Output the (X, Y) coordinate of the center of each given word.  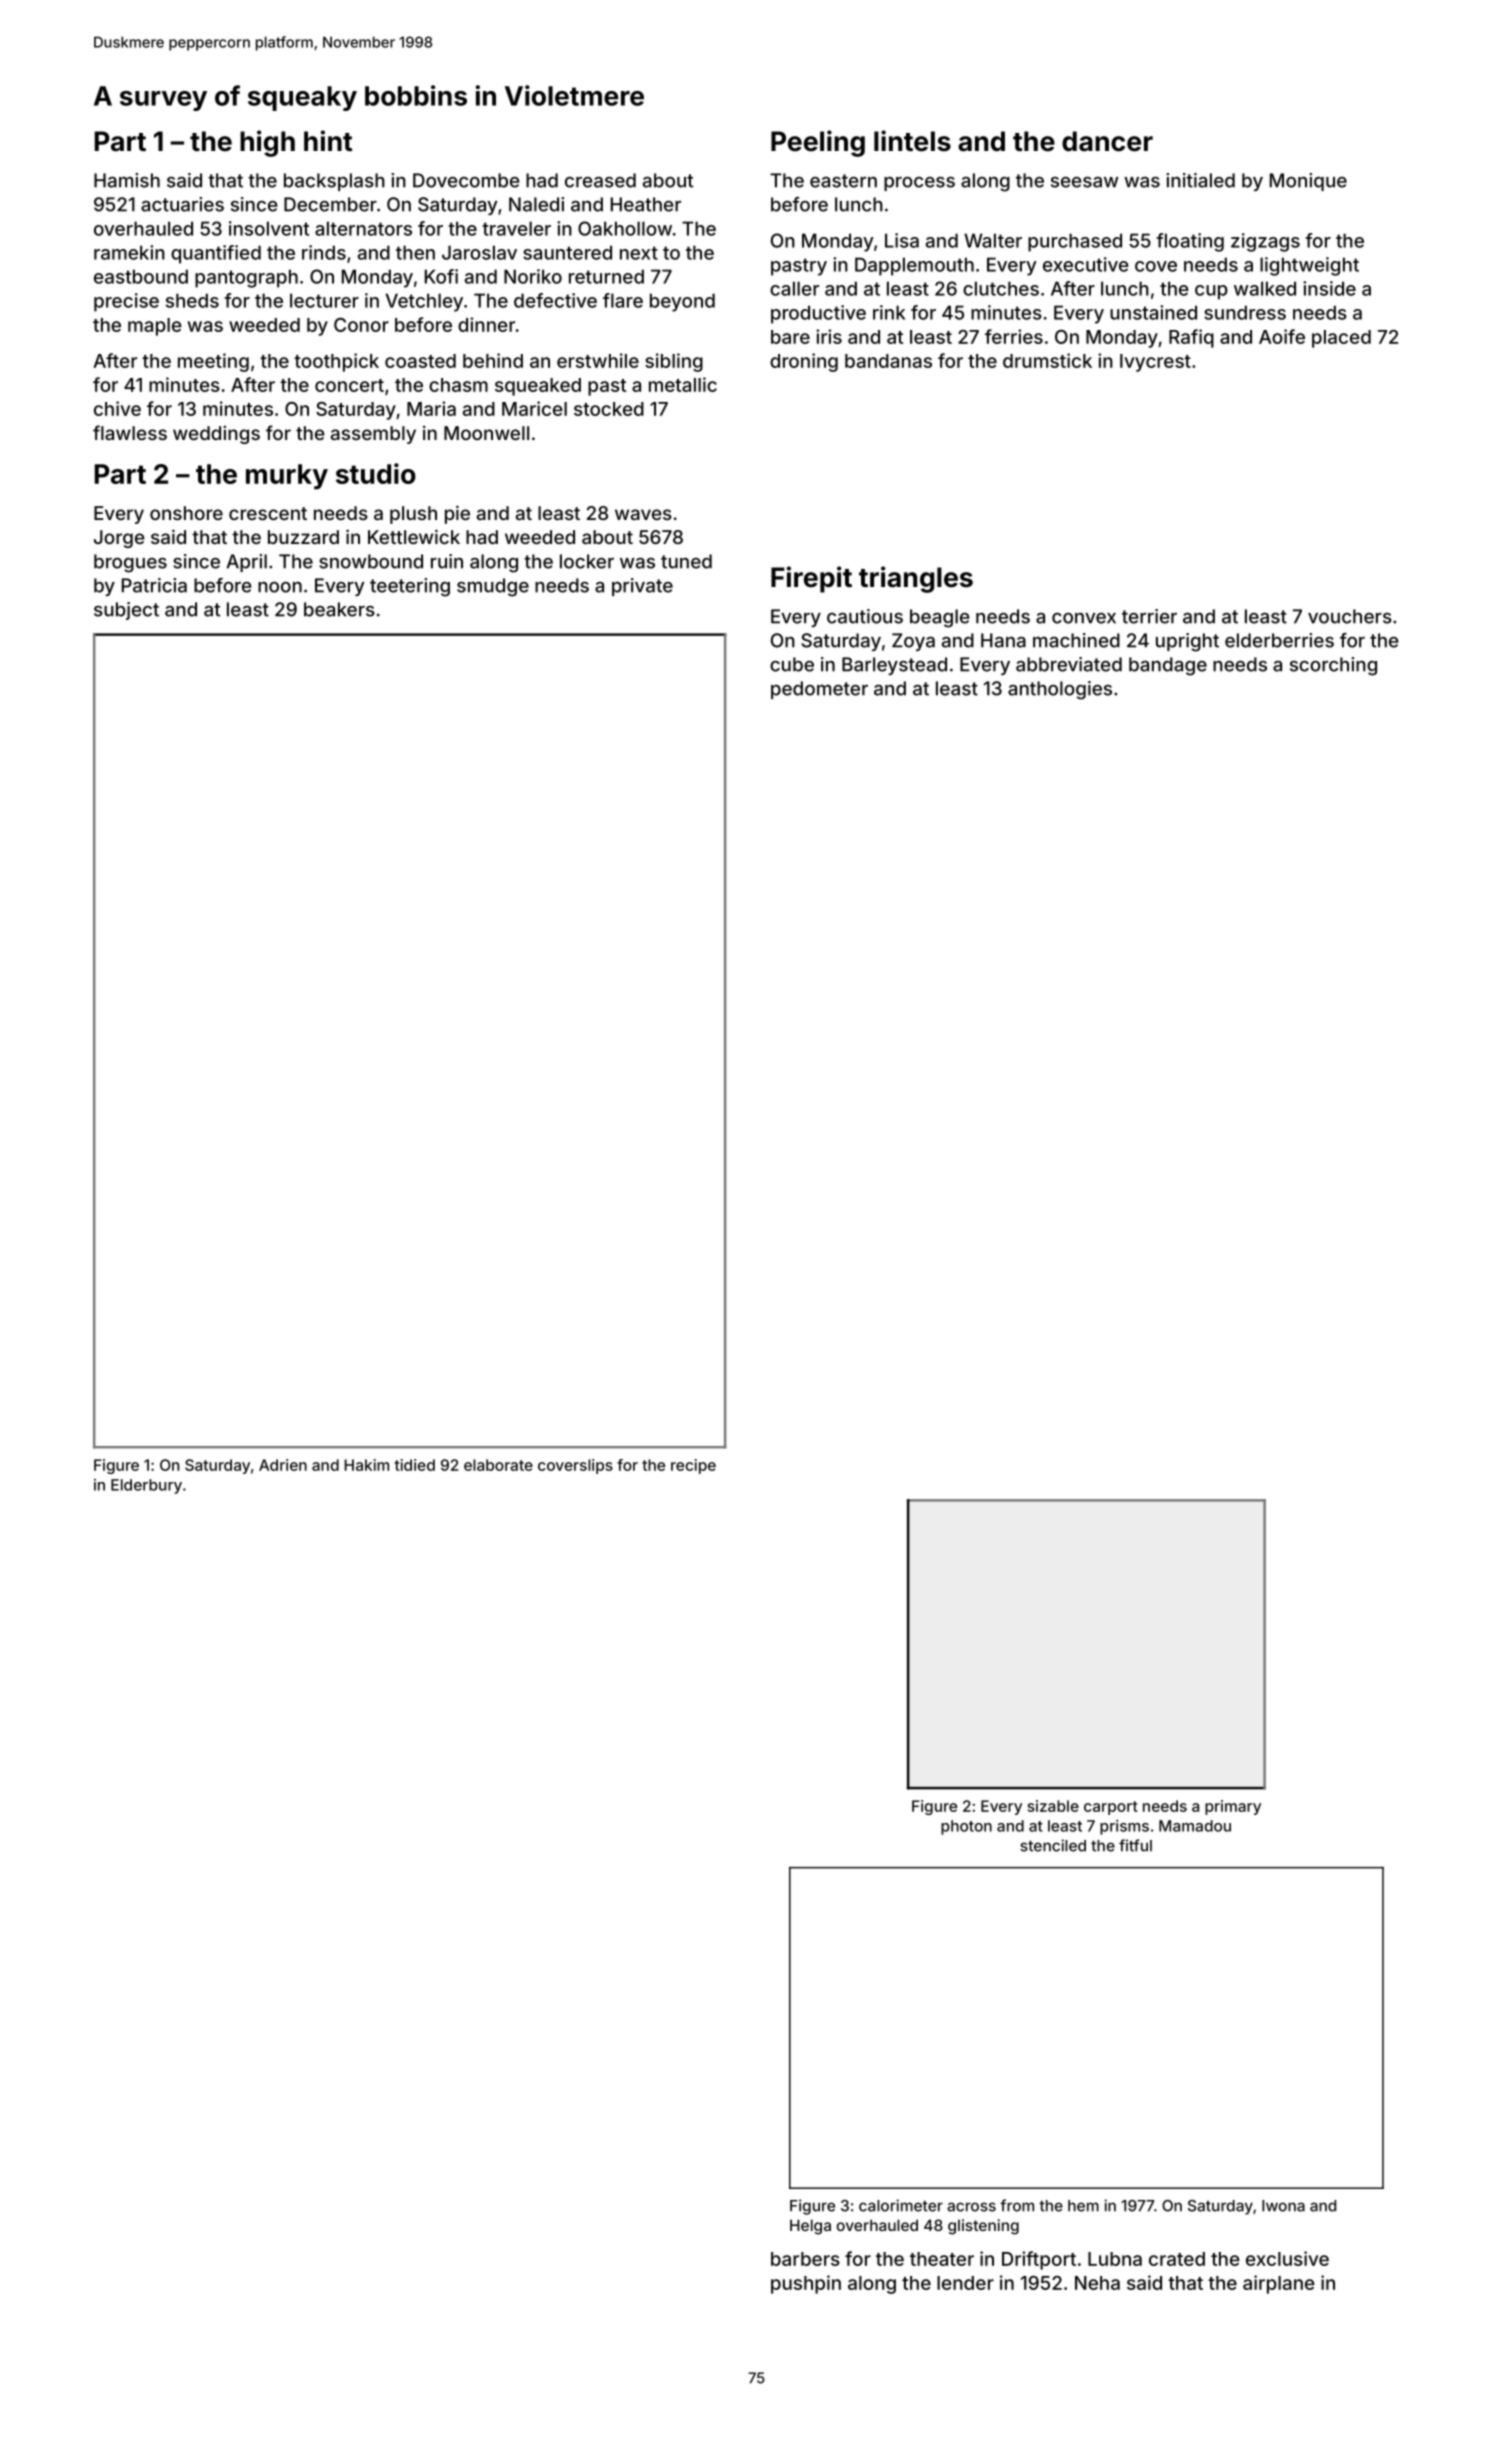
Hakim (366, 1465)
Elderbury (146, 1486)
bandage (1168, 666)
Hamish (127, 180)
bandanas (888, 361)
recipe (693, 1466)
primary (1233, 1807)
